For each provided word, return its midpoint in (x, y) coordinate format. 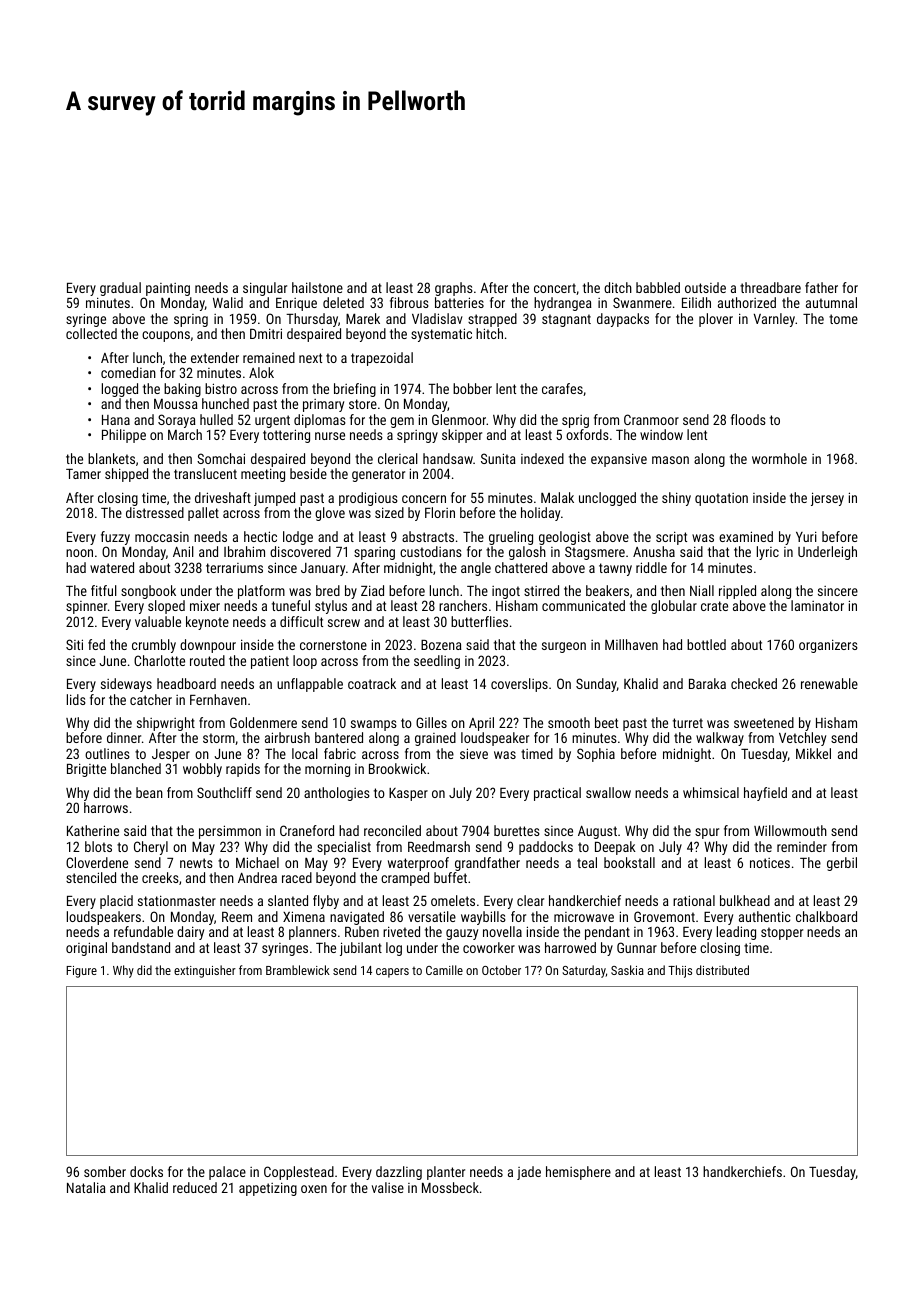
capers (392, 973)
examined (746, 536)
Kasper (408, 794)
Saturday (584, 971)
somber (105, 1171)
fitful (104, 590)
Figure (81, 972)
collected (91, 333)
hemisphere (578, 1173)
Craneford (307, 830)
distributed (722, 970)
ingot (506, 592)
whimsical (711, 792)
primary (323, 405)
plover (716, 320)
